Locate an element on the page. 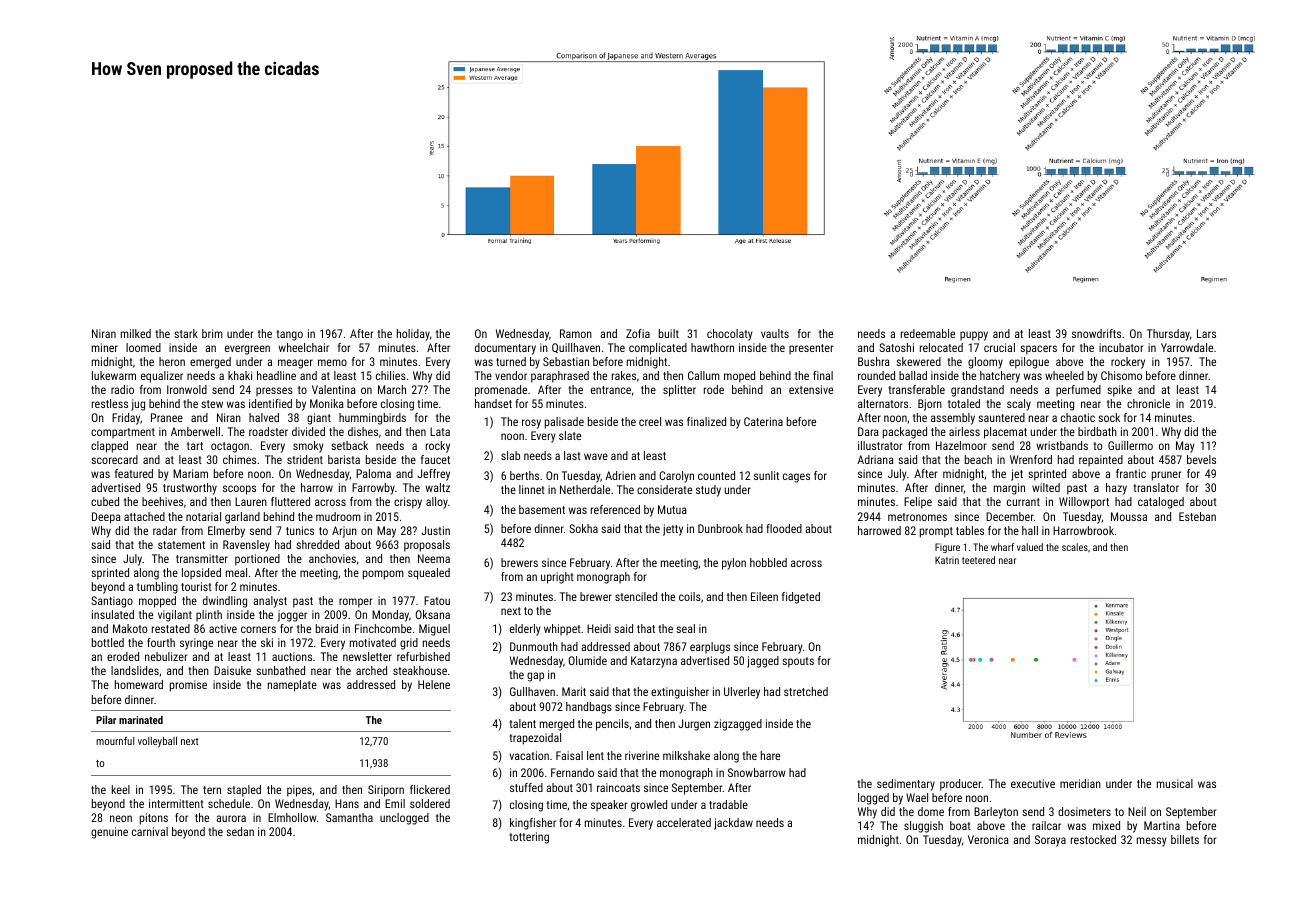 The image size is (1308, 924). cages is located at coordinates (796, 478).
